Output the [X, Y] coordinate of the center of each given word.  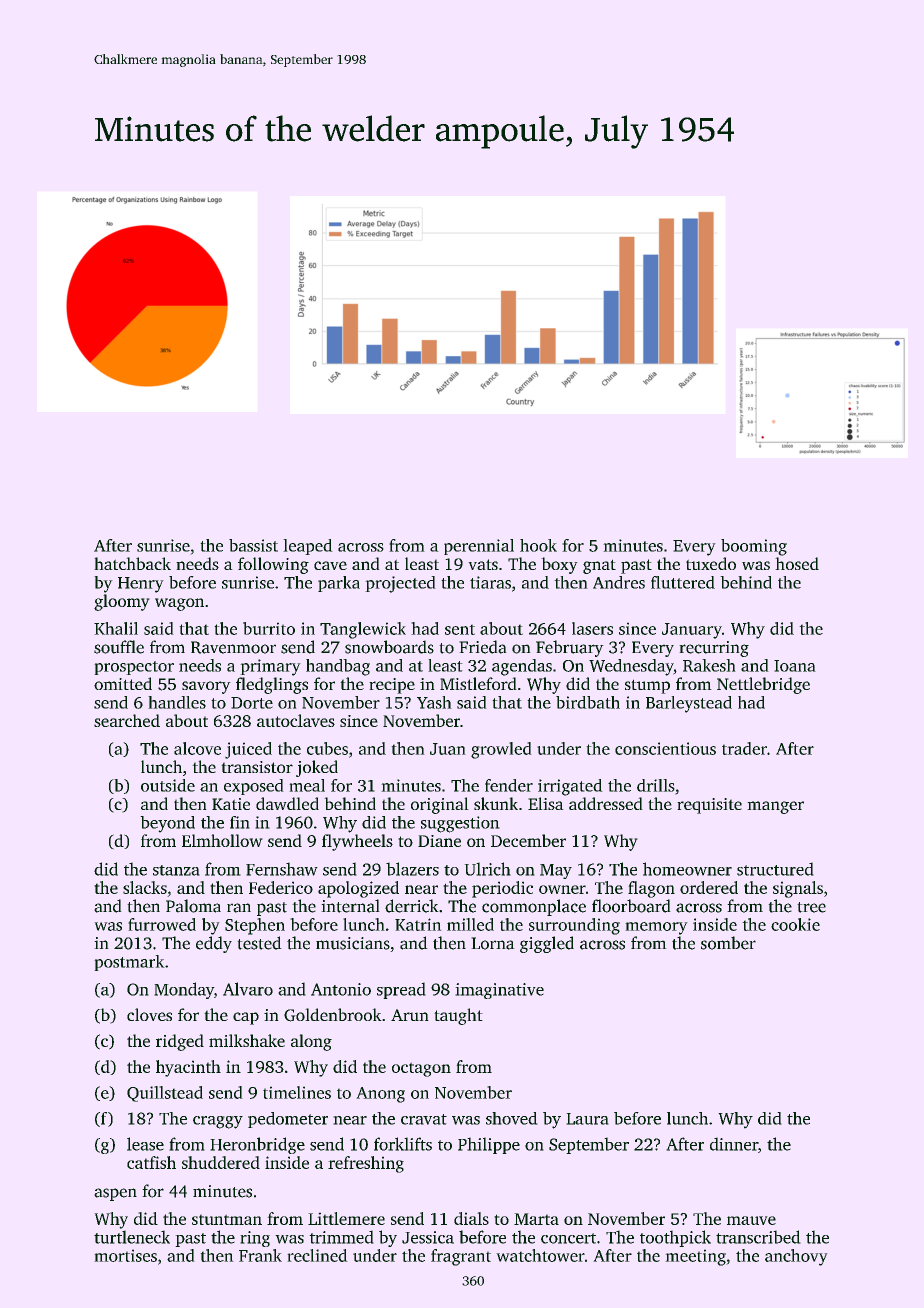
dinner [734, 1144]
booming [754, 547]
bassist [253, 545]
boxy [559, 565]
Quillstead [165, 1094]
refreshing [366, 1164]
